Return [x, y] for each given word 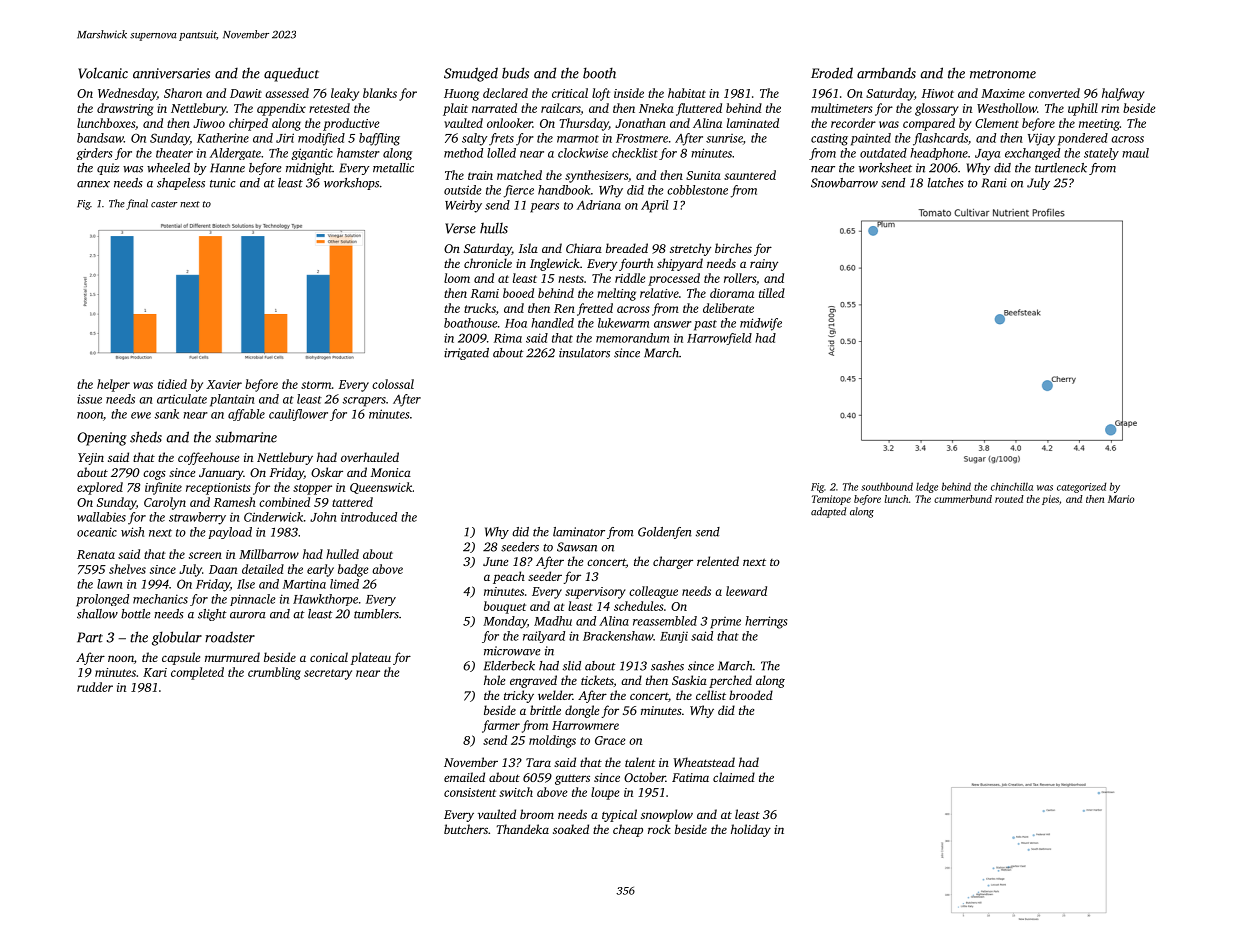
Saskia [689, 680]
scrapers [364, 402]
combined [284, 502]
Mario [1121, 499]
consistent [470, 792]
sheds [146, 437]
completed [197, 673]
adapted [828, 512]
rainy [764, 265]
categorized [1081, 487]
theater [174, 153]
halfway [1123, 94]
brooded [751, 695]
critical [570, 93]
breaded [627, 248]
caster [164, 204]
